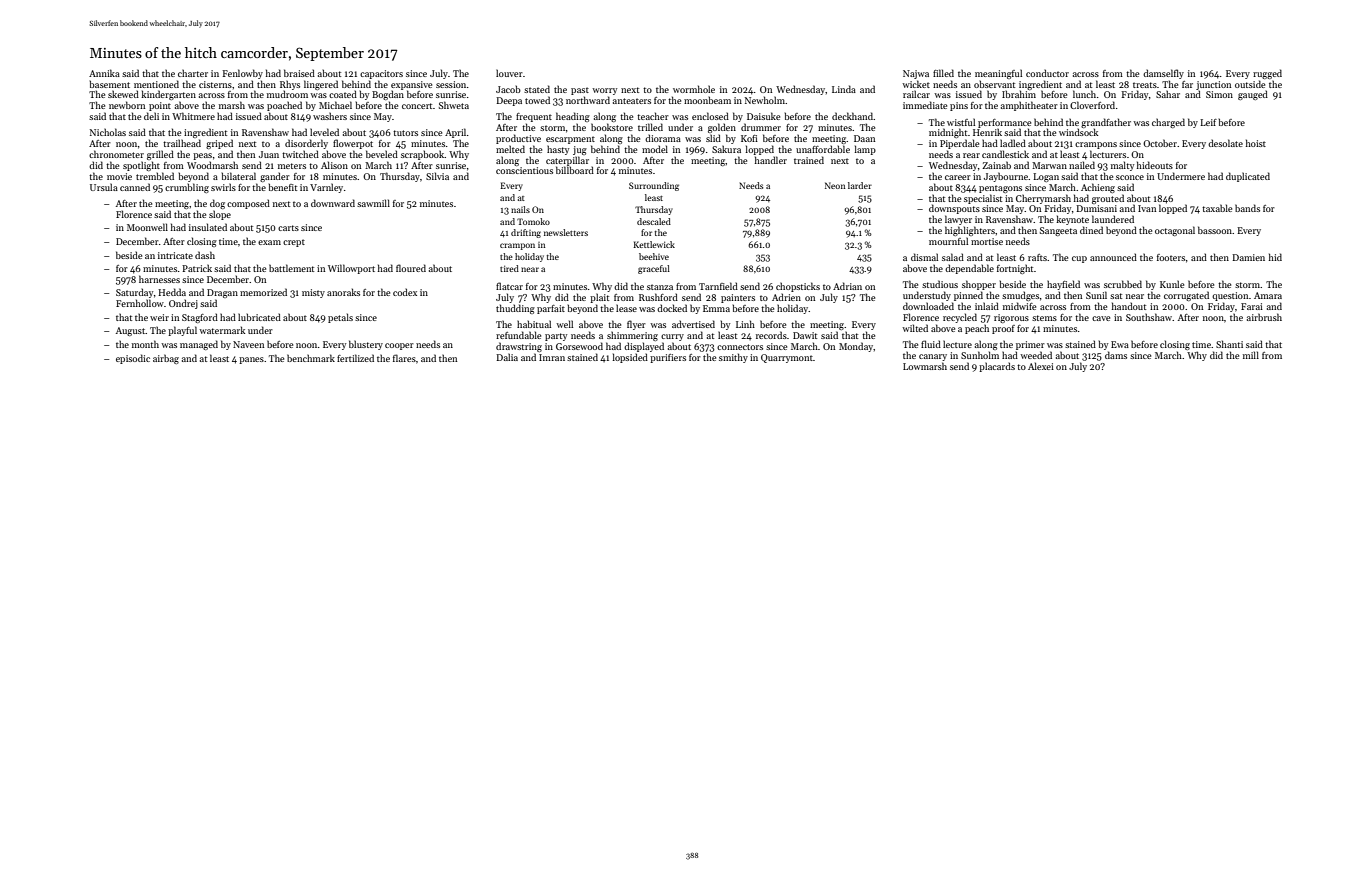  I want to click on episodic, so click(133, 359).
